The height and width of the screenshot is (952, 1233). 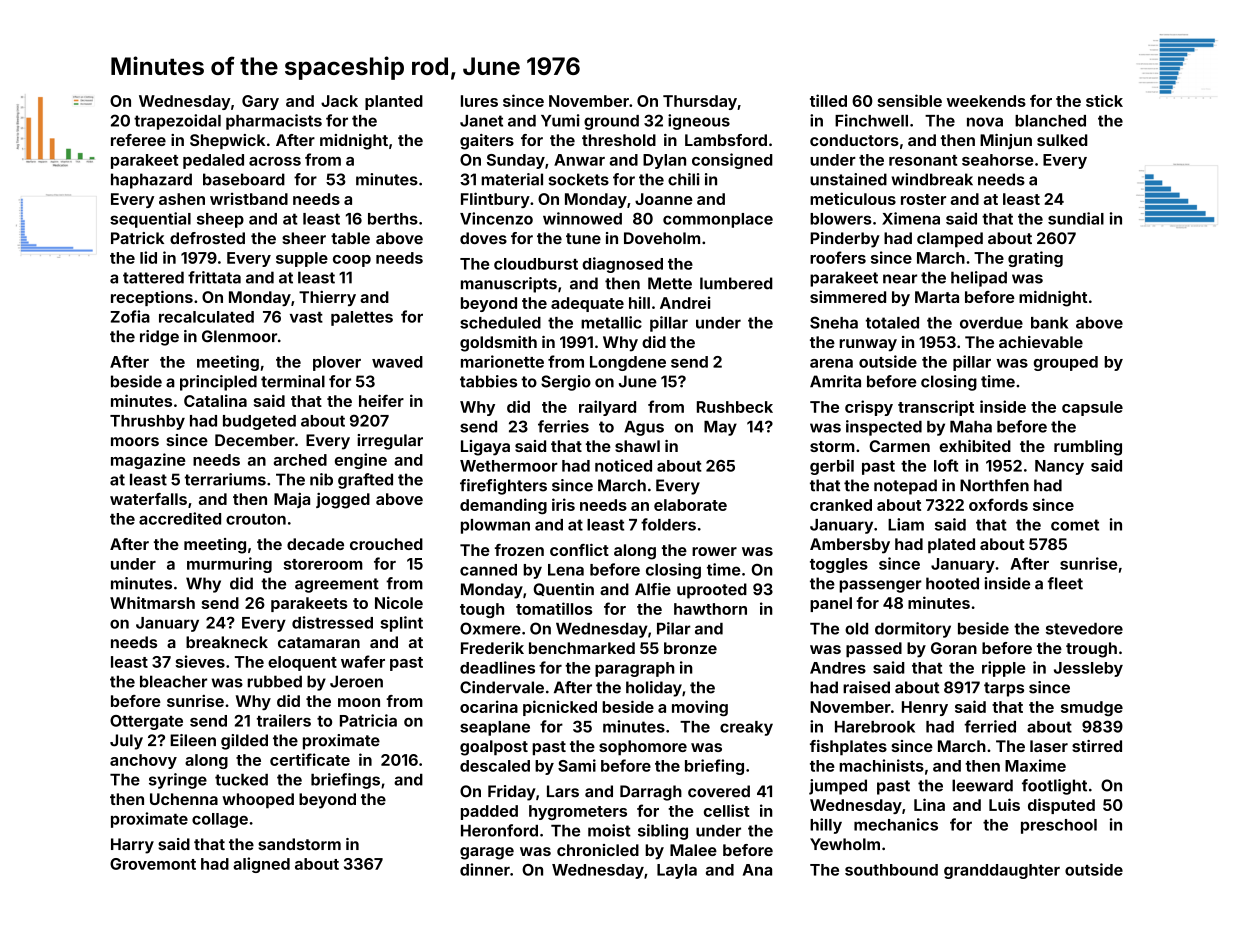 What do you see at coordinates (896, 824) in the screenshot?
I see `mechanics` at bounding box center [896, 824].
